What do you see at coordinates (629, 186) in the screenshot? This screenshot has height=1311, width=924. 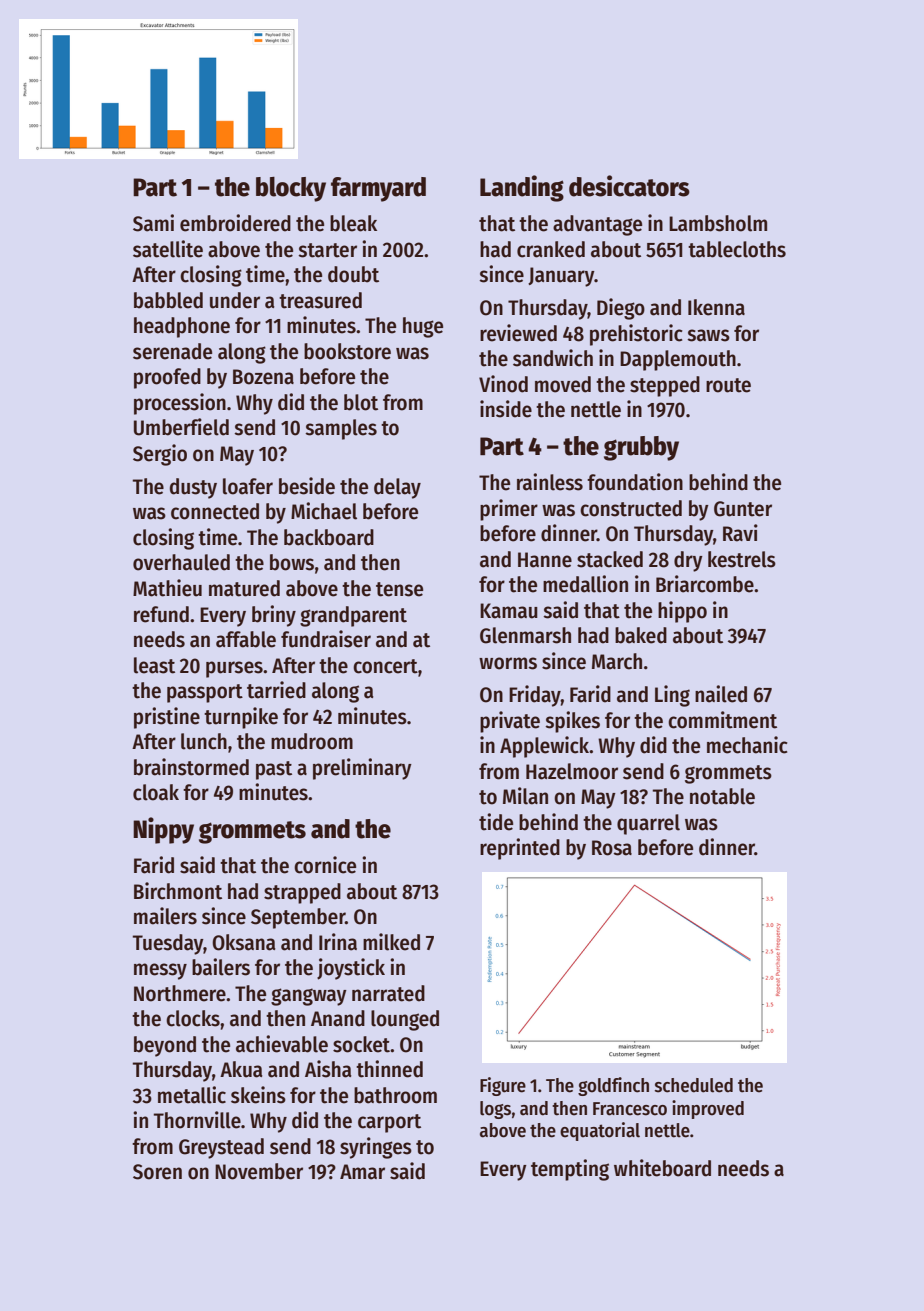 I see `desiccators` at bounding box center [629, 186].
